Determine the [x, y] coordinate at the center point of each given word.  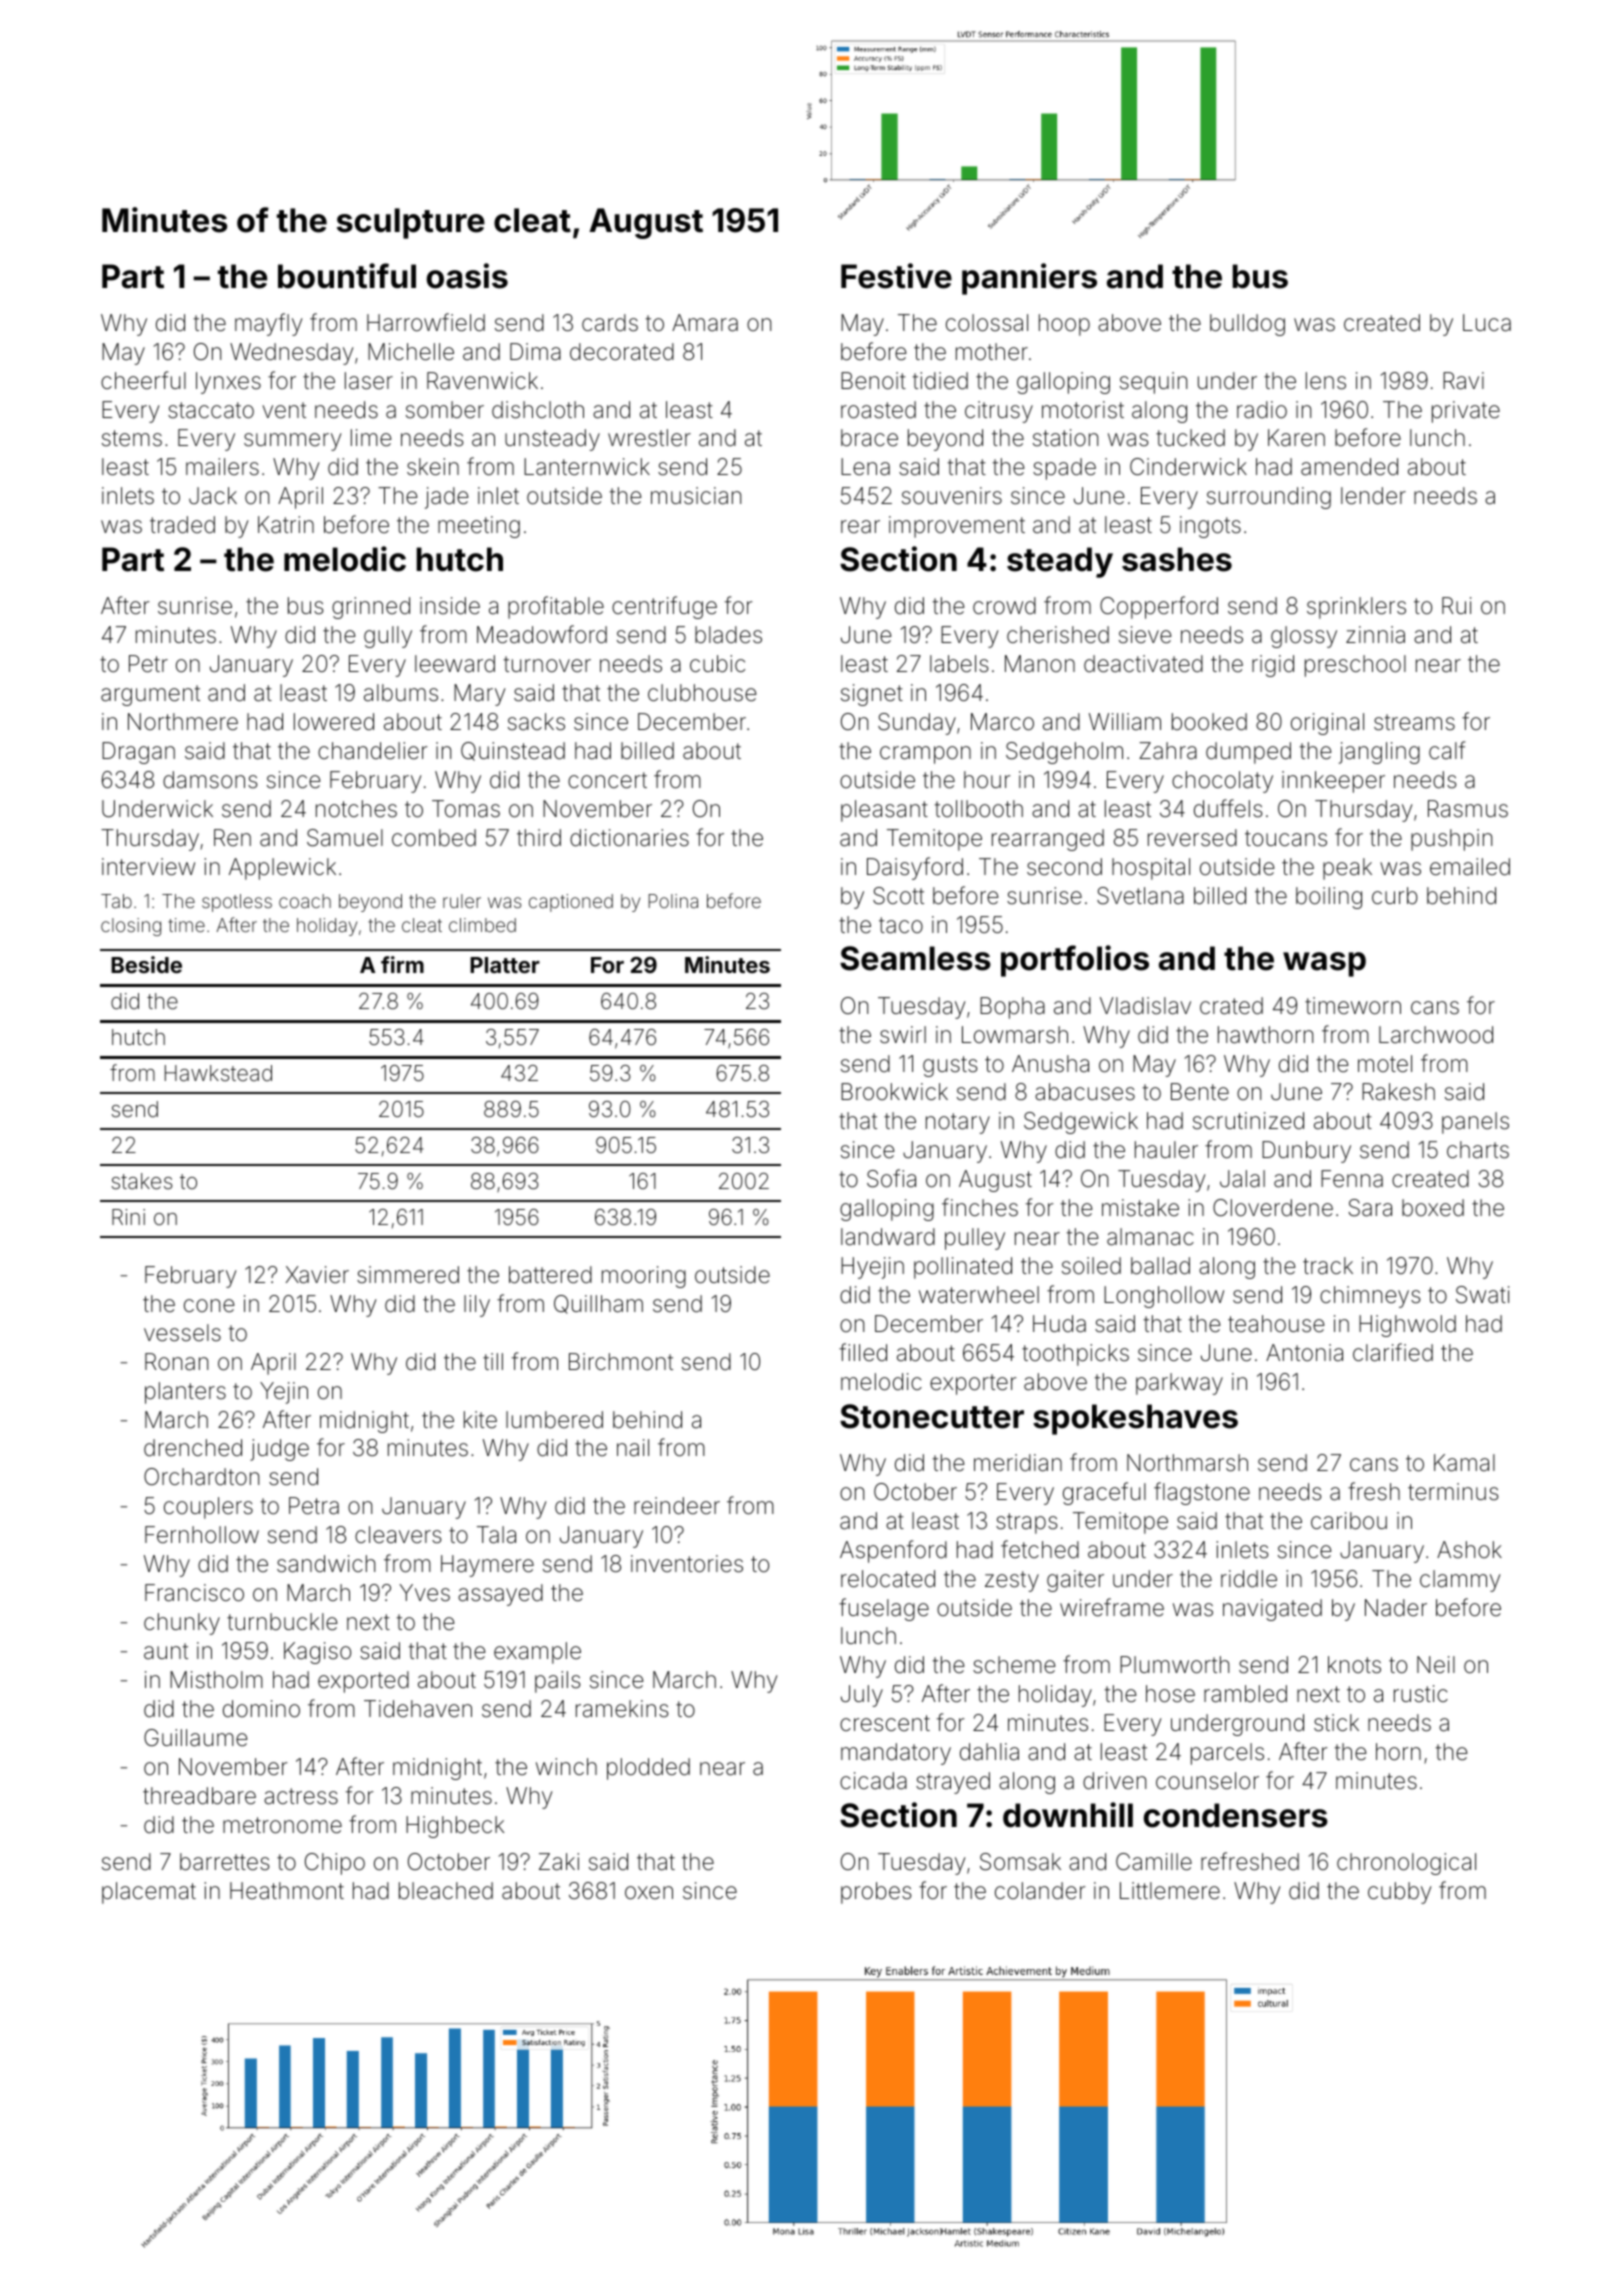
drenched [193, 1448]
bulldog [1247, 325]
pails [558, 1682]
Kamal [1464, 1463]
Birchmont [621, 1361]
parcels [1227, 1754]
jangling [1379, 753]
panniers [1029, 279]
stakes [142, 1181]
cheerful [143, 380]
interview [148, 867]
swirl [903, 1035]
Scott [898, 896]
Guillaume [195, 1738]
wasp [1324, 964]
